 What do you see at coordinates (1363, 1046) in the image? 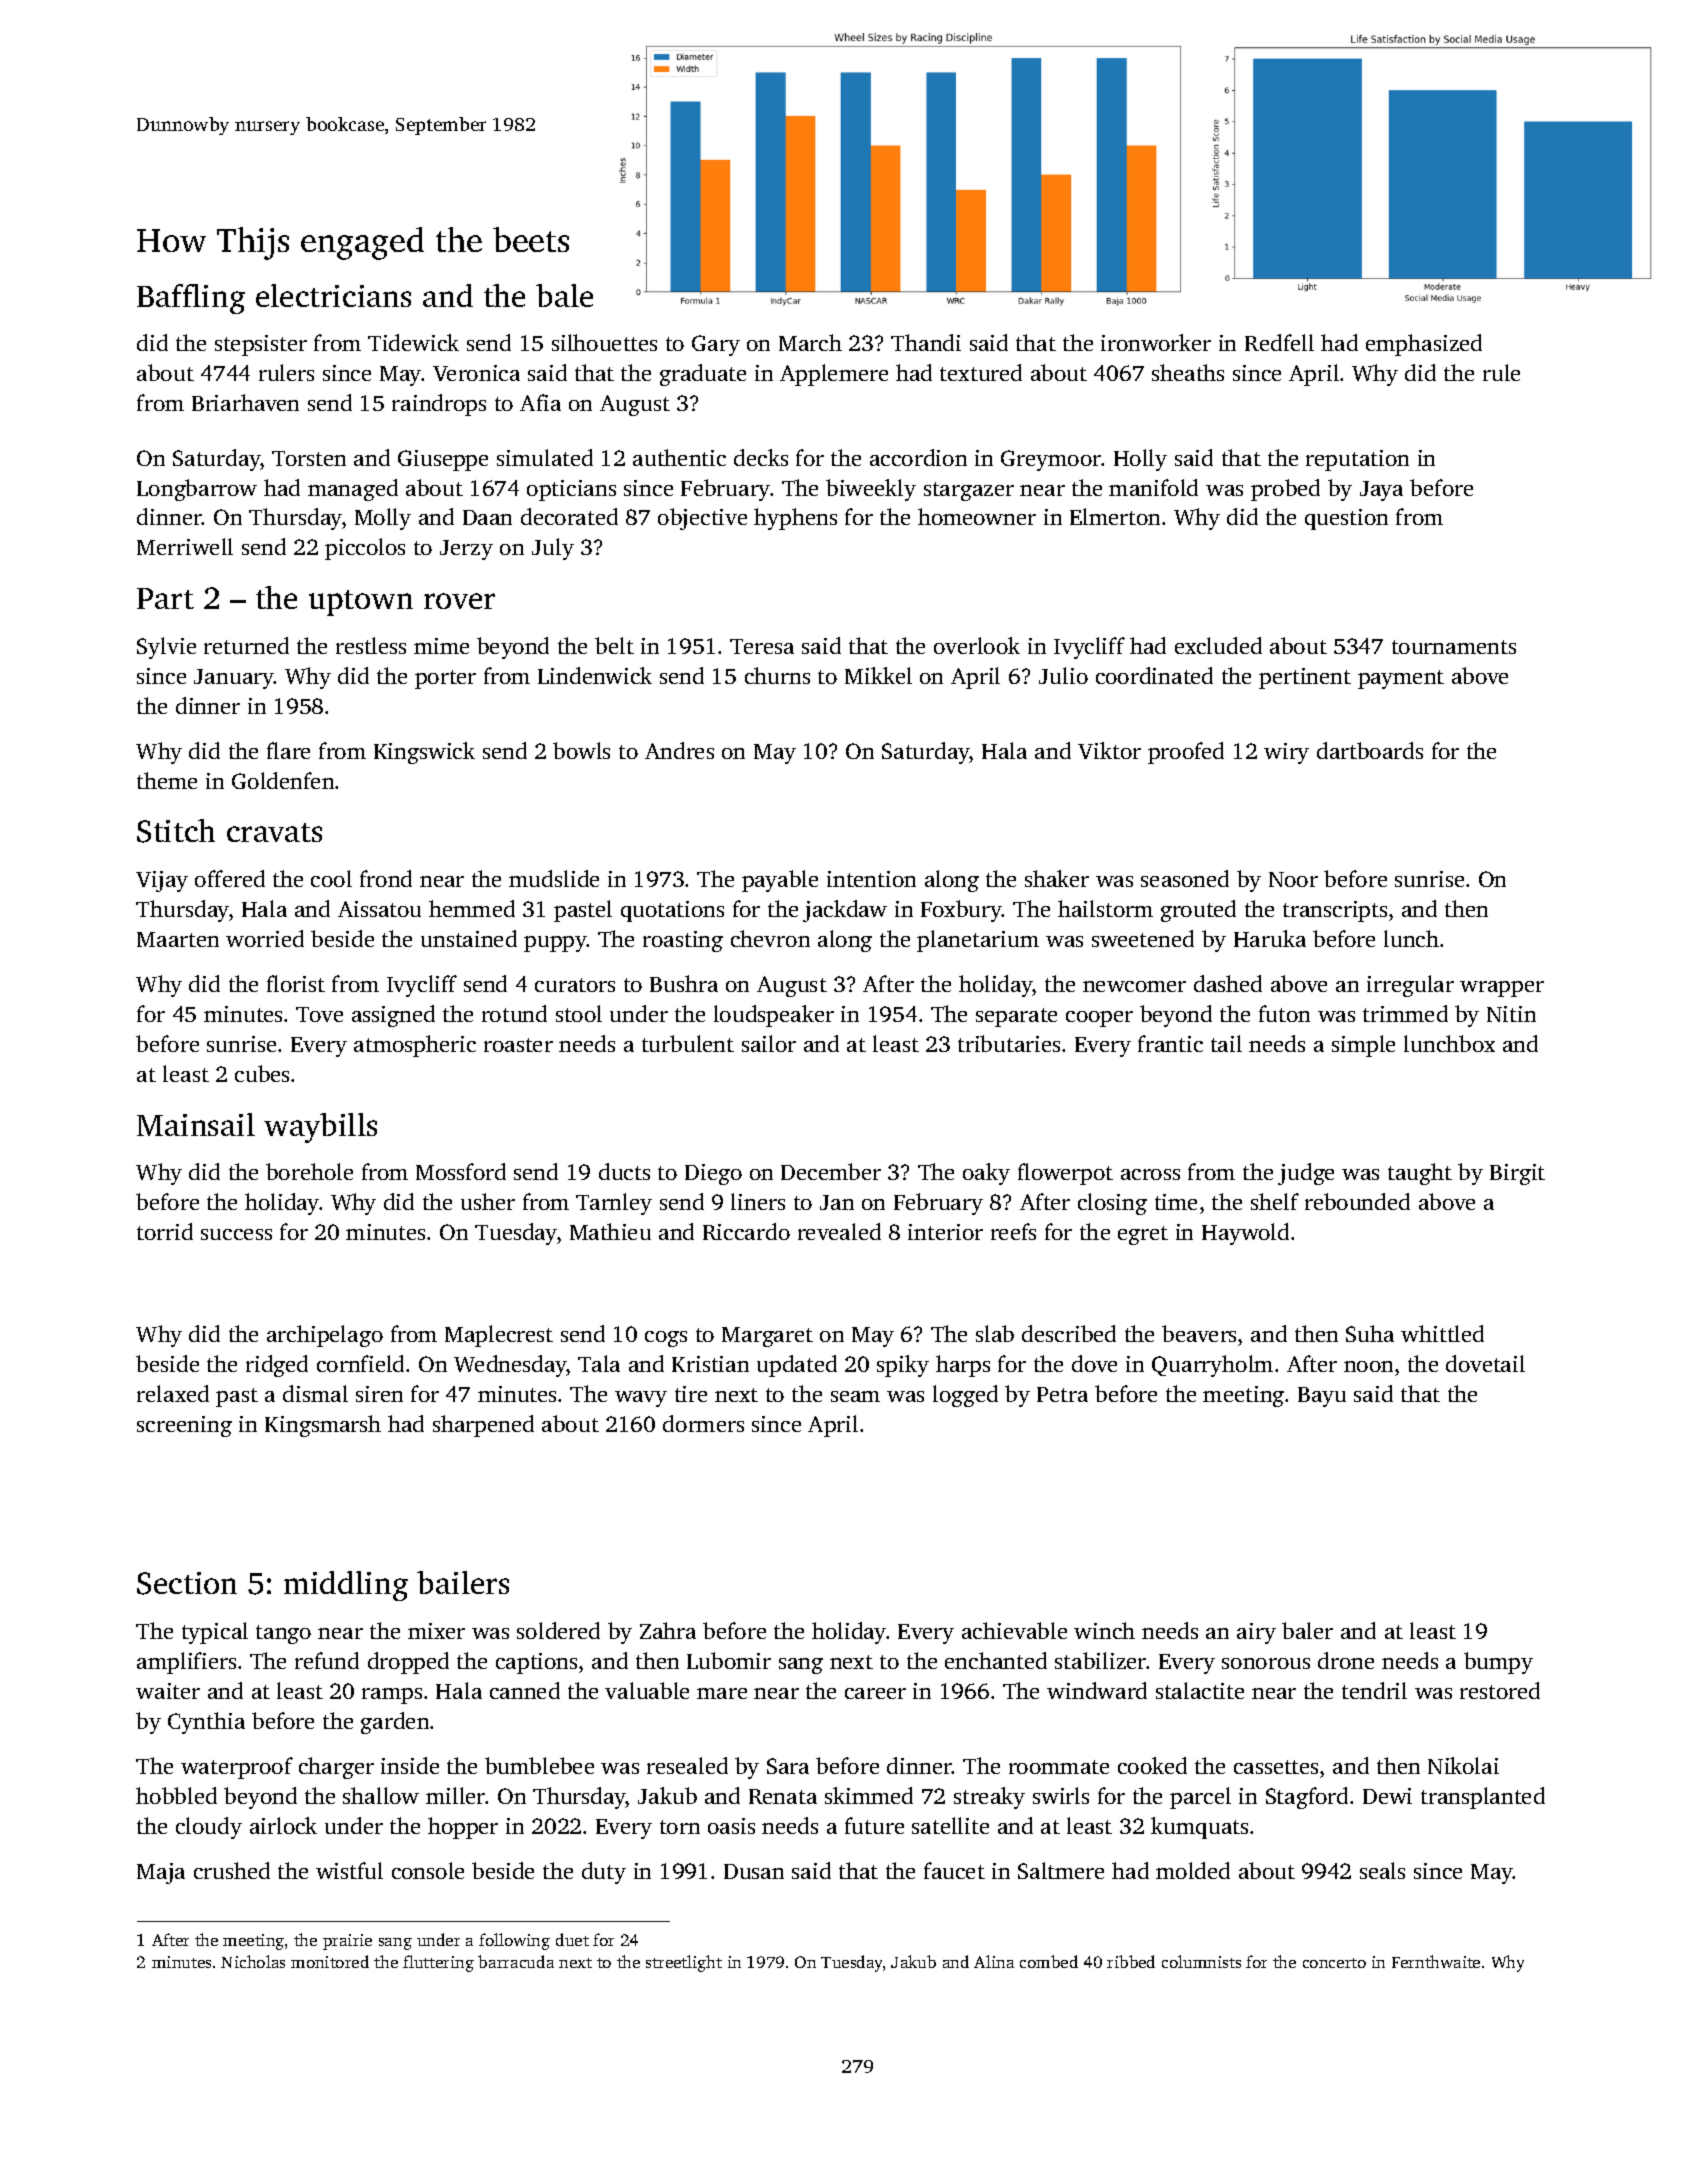
I see `simple` at bounding box center [1363, 1046].
